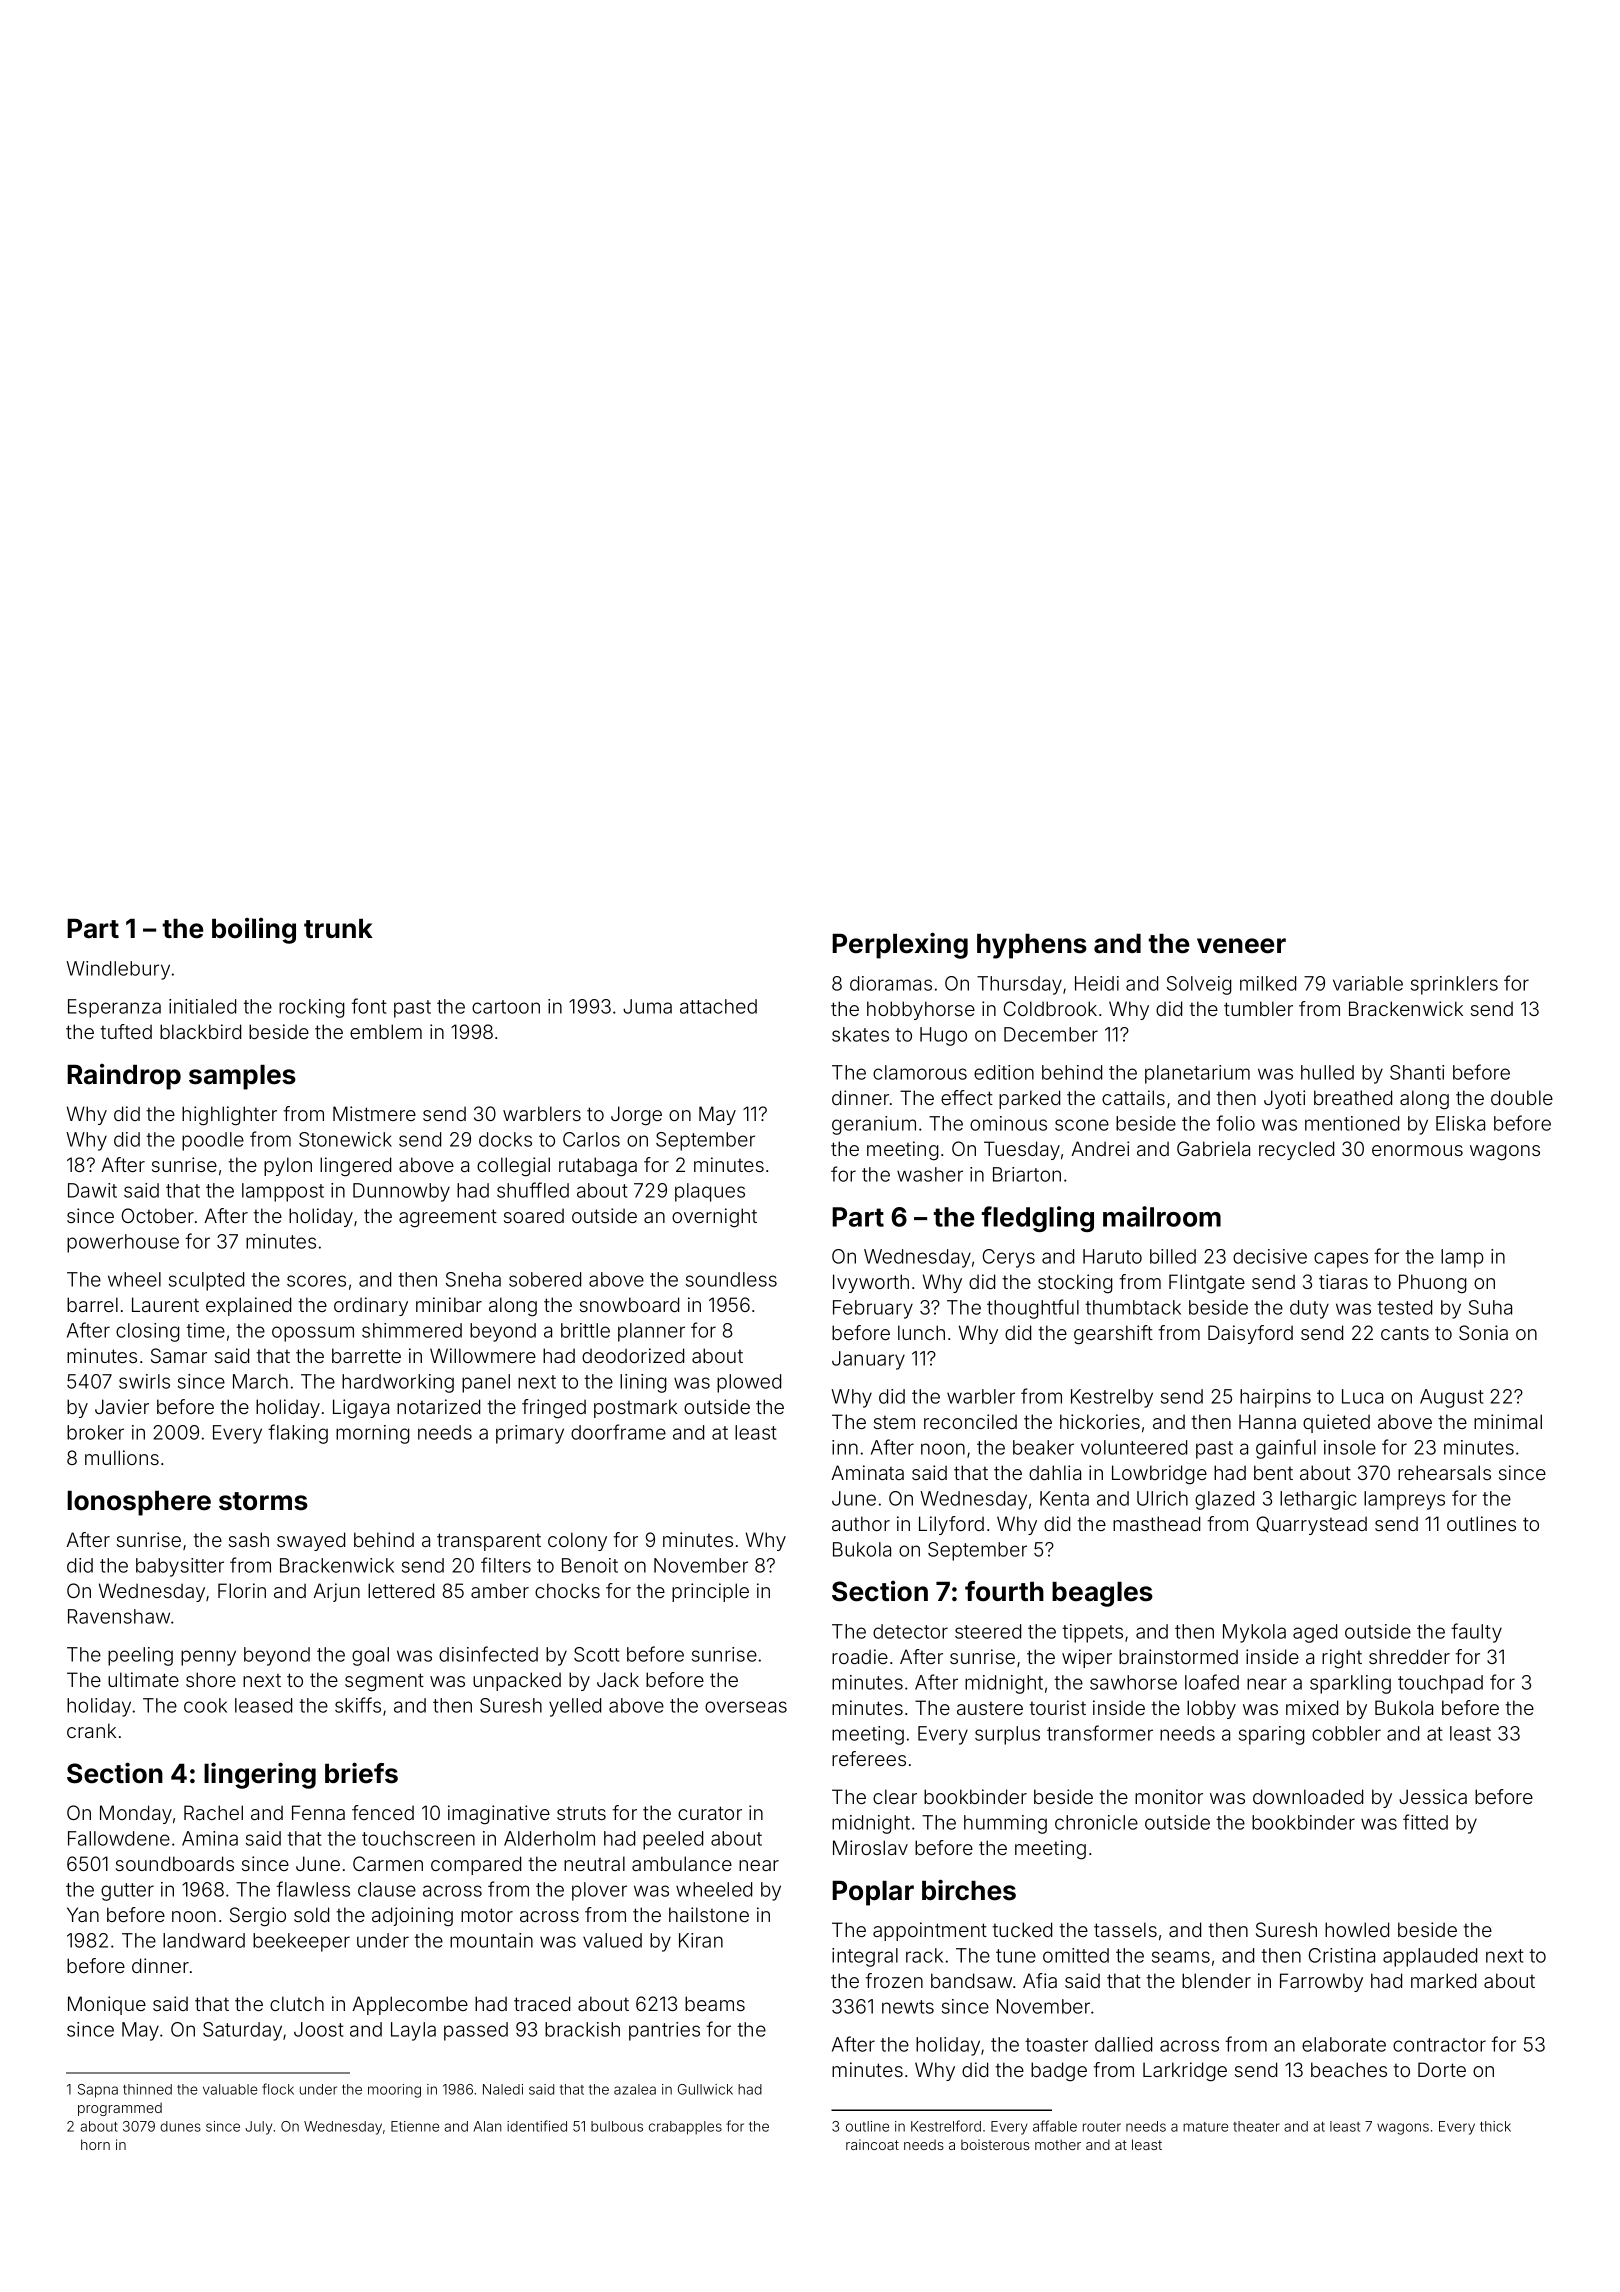 The height and width of the screenshot is (2292, 1620). I want to click on theater, so click(1256, 2126).
